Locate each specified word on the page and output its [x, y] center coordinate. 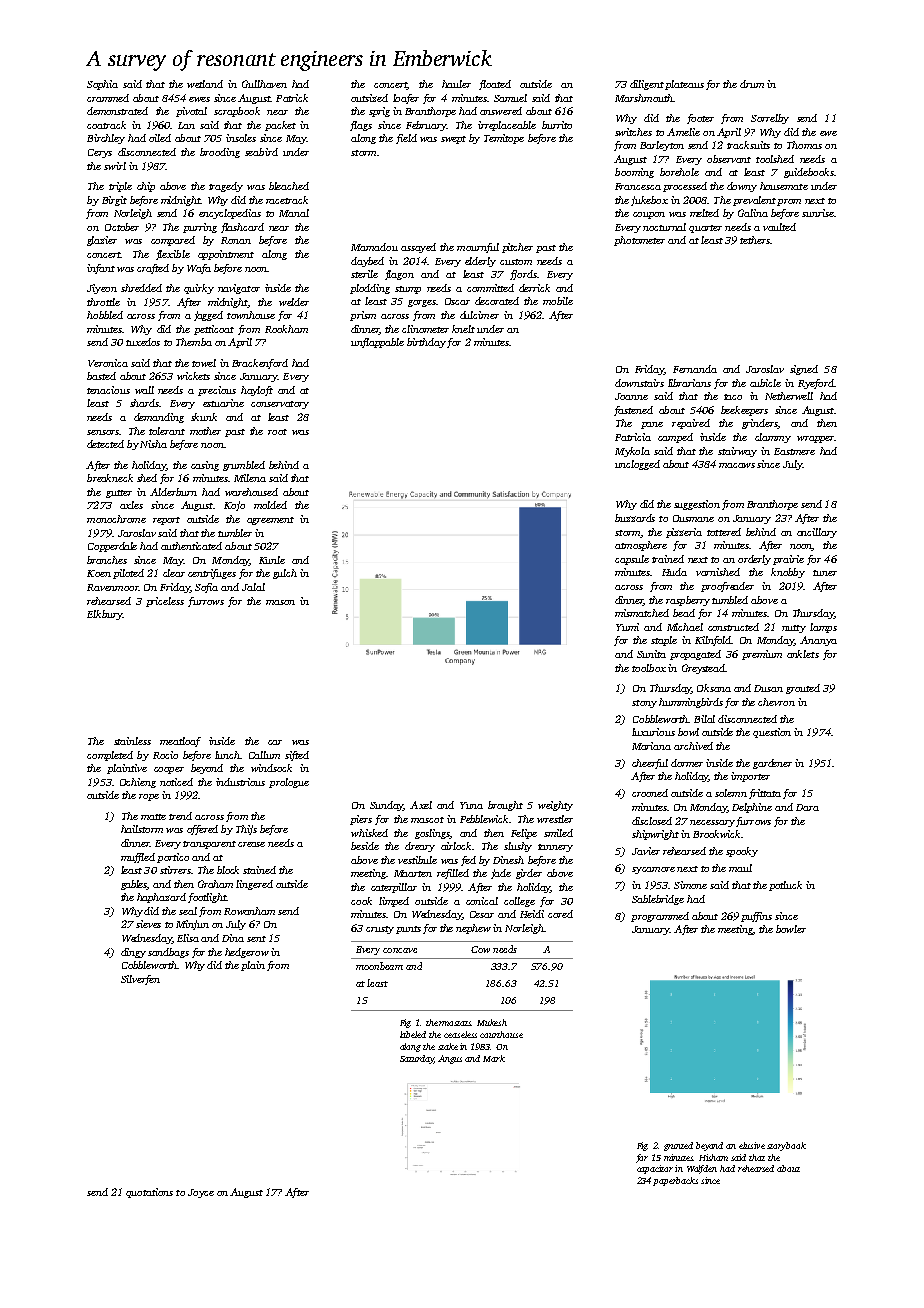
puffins [756, 917]
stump [408, 290]
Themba [194, 342]
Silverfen [140, 980]
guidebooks [809, 173]
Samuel [510, 98]
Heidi [532, 914]
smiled [558, 833]
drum [752, 84]
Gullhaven [264, 84]
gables [134, 885]
